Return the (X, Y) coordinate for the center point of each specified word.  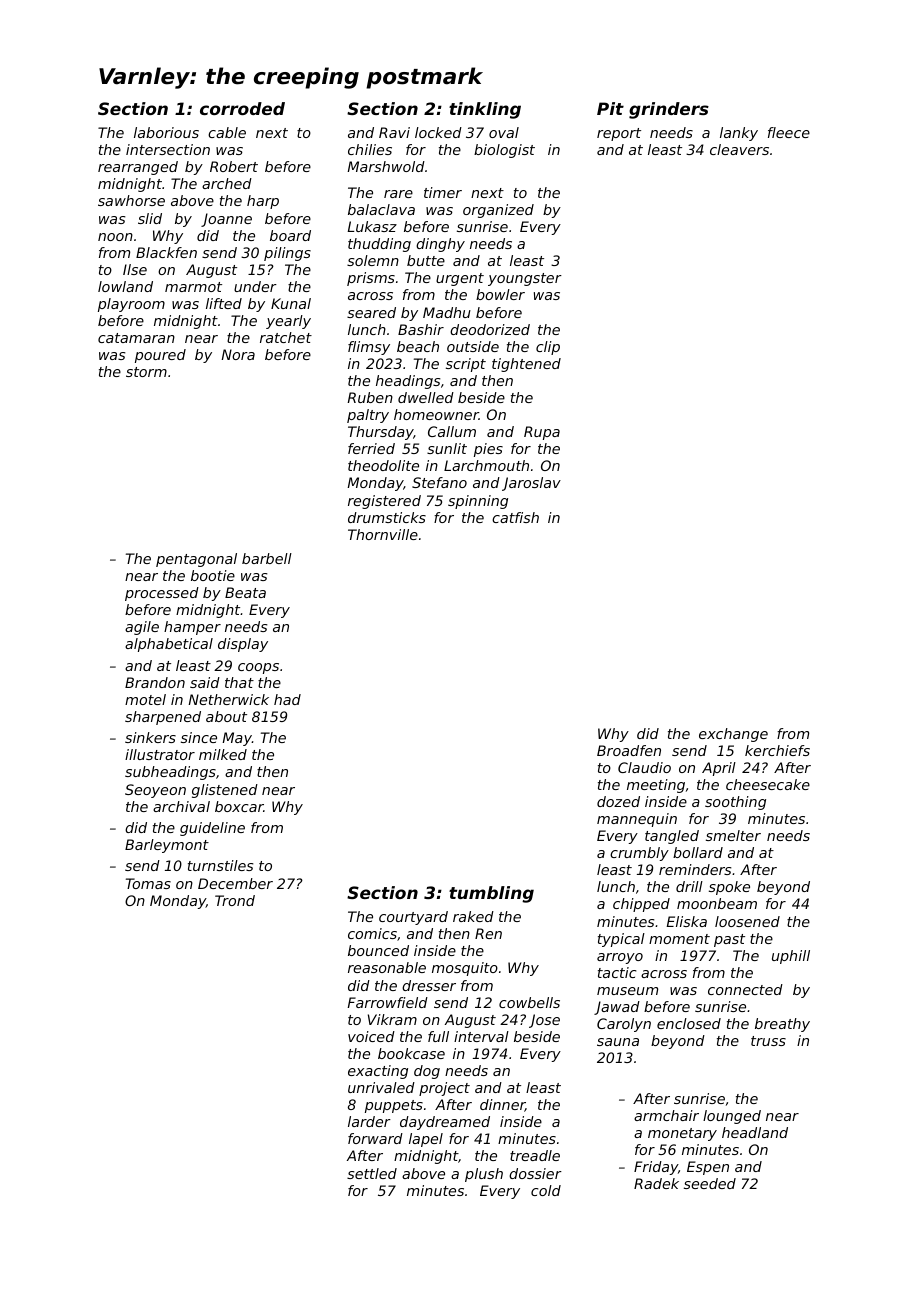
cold (546, 1190)
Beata (245, 592)
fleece (789, 132)
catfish (515, 517)
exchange (733, 735)
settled (372, 1173)
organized (498, 211)
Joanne (226, 220)
